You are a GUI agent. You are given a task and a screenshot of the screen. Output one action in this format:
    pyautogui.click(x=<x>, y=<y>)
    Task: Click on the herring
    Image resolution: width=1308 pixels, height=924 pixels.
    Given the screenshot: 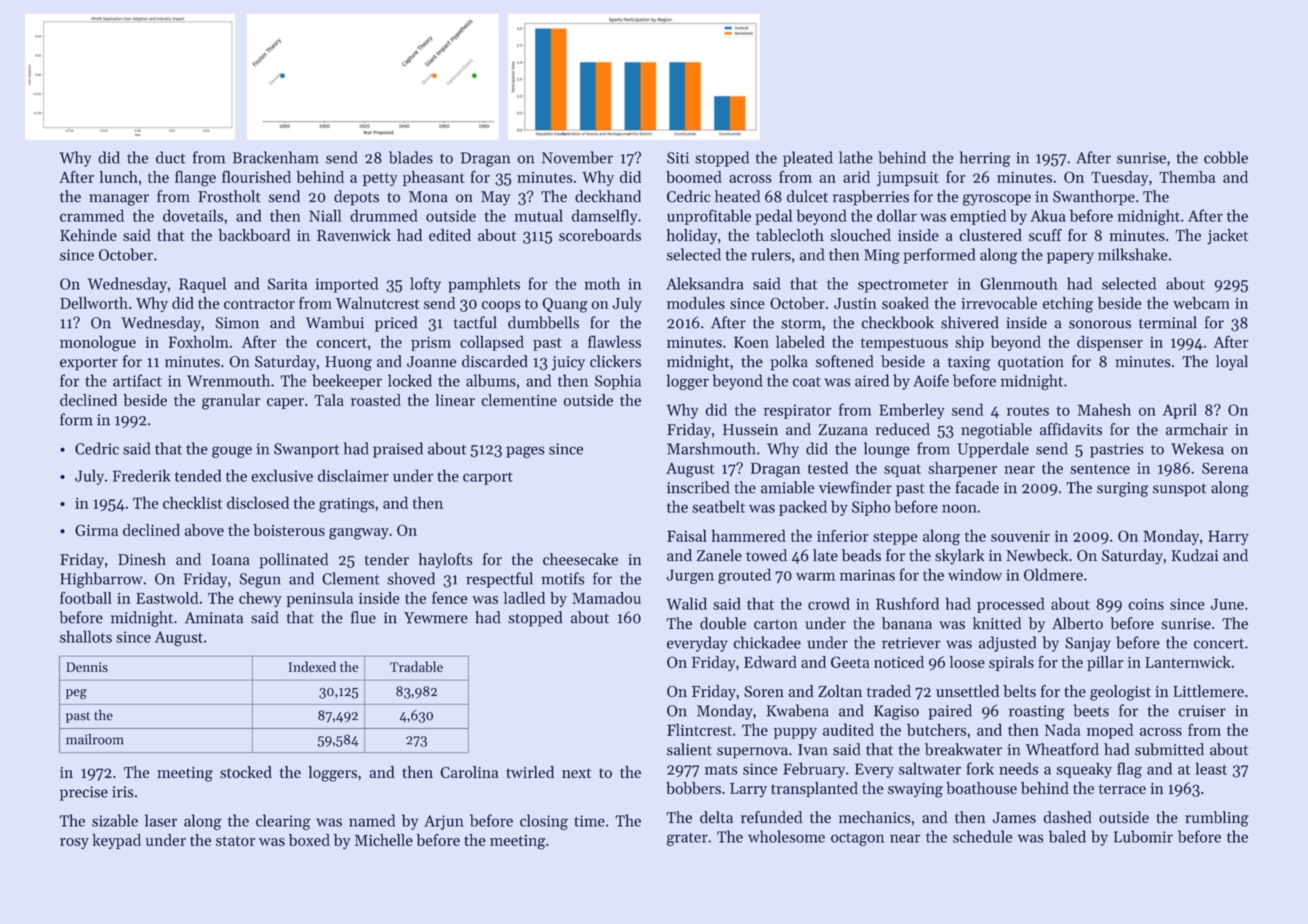 What is the action you would take?
    pyautogui.click(x=985, y=159)
